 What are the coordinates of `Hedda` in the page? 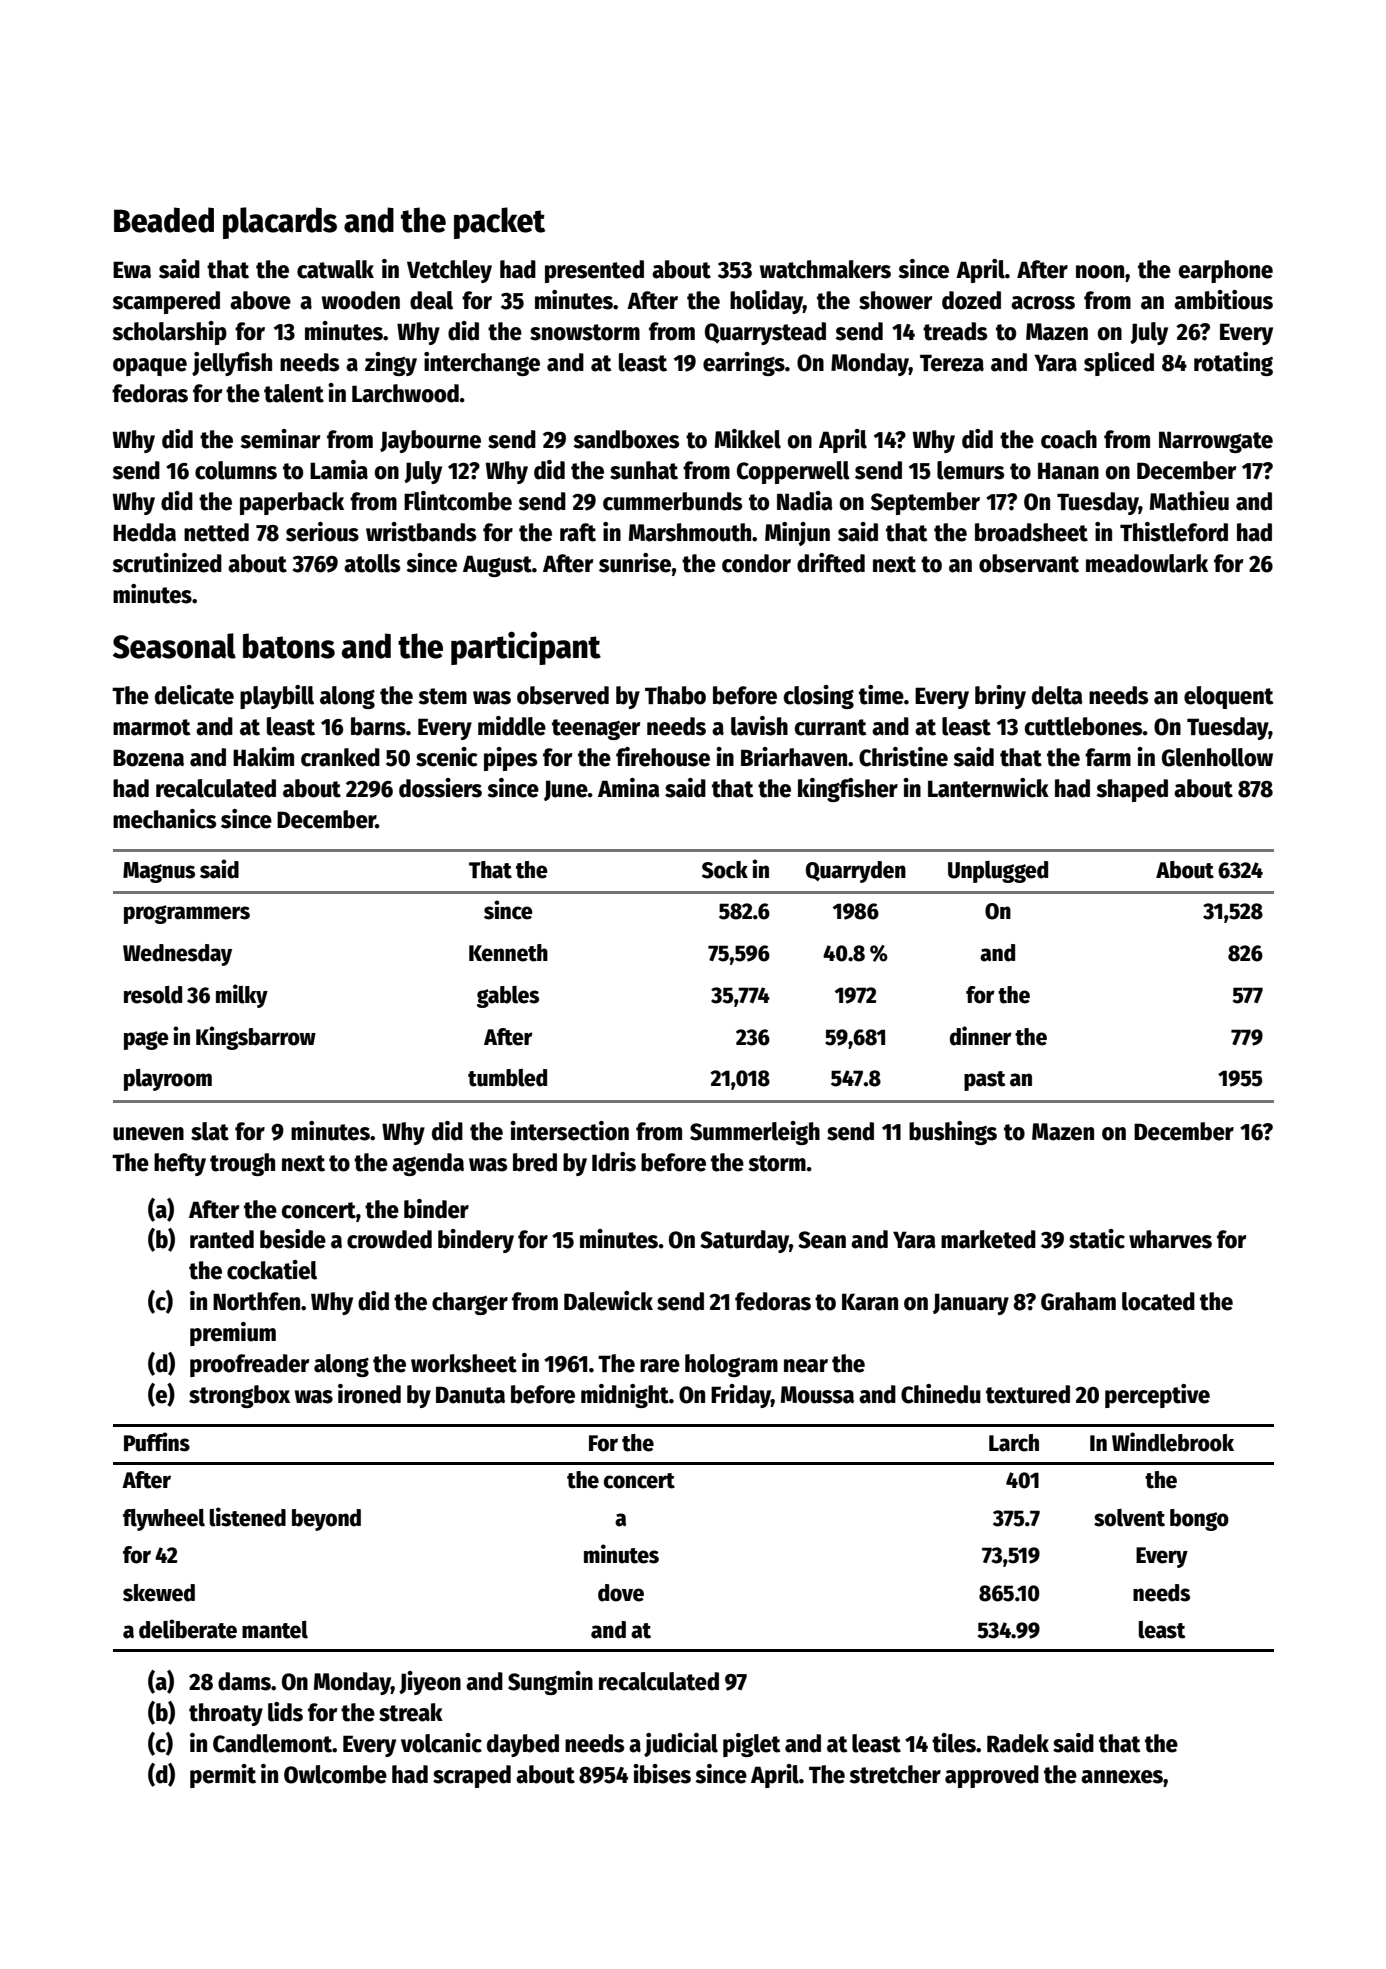 It's located at (144, 532).
